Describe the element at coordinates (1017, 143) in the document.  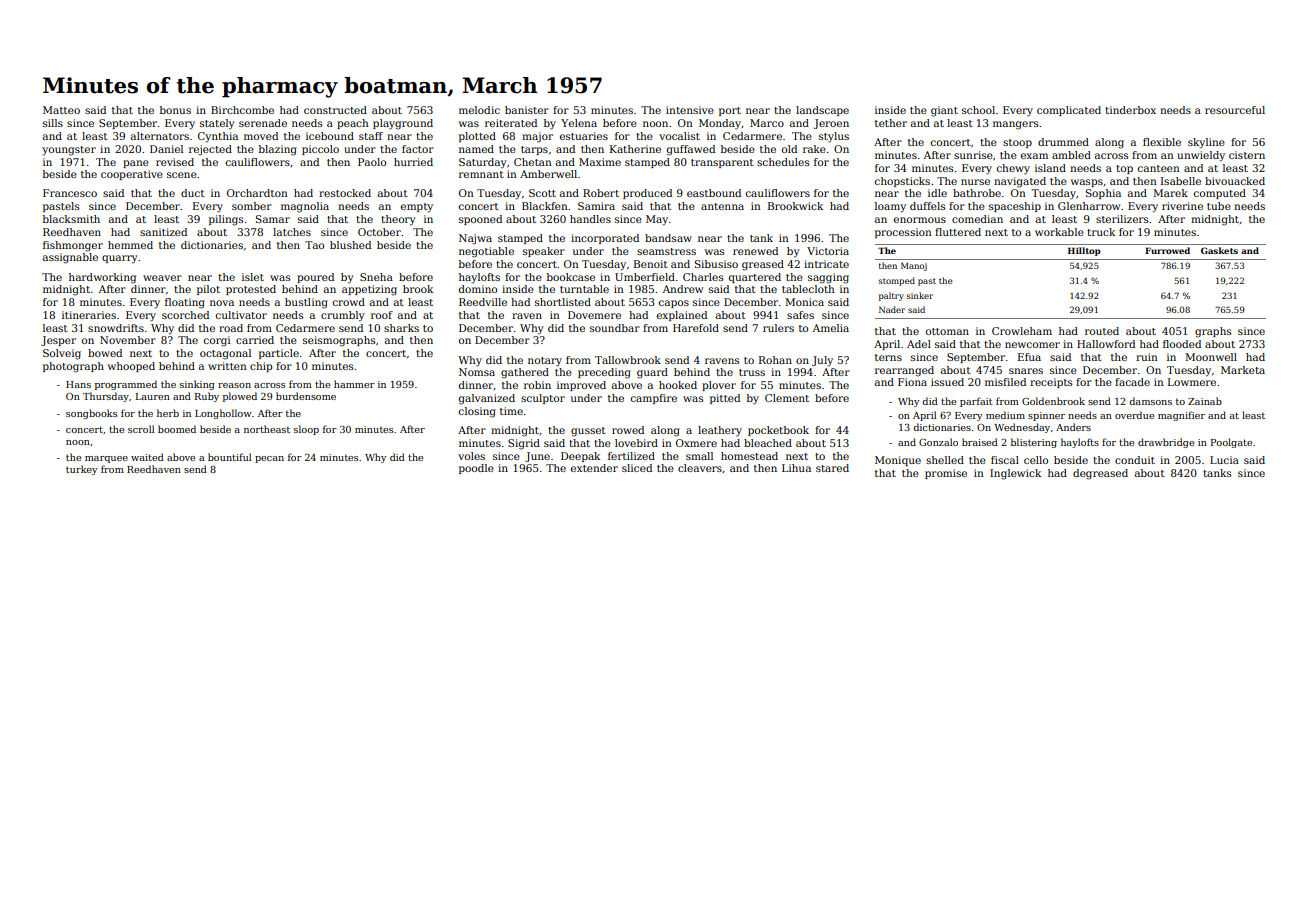
I see `stoop` at that location.
